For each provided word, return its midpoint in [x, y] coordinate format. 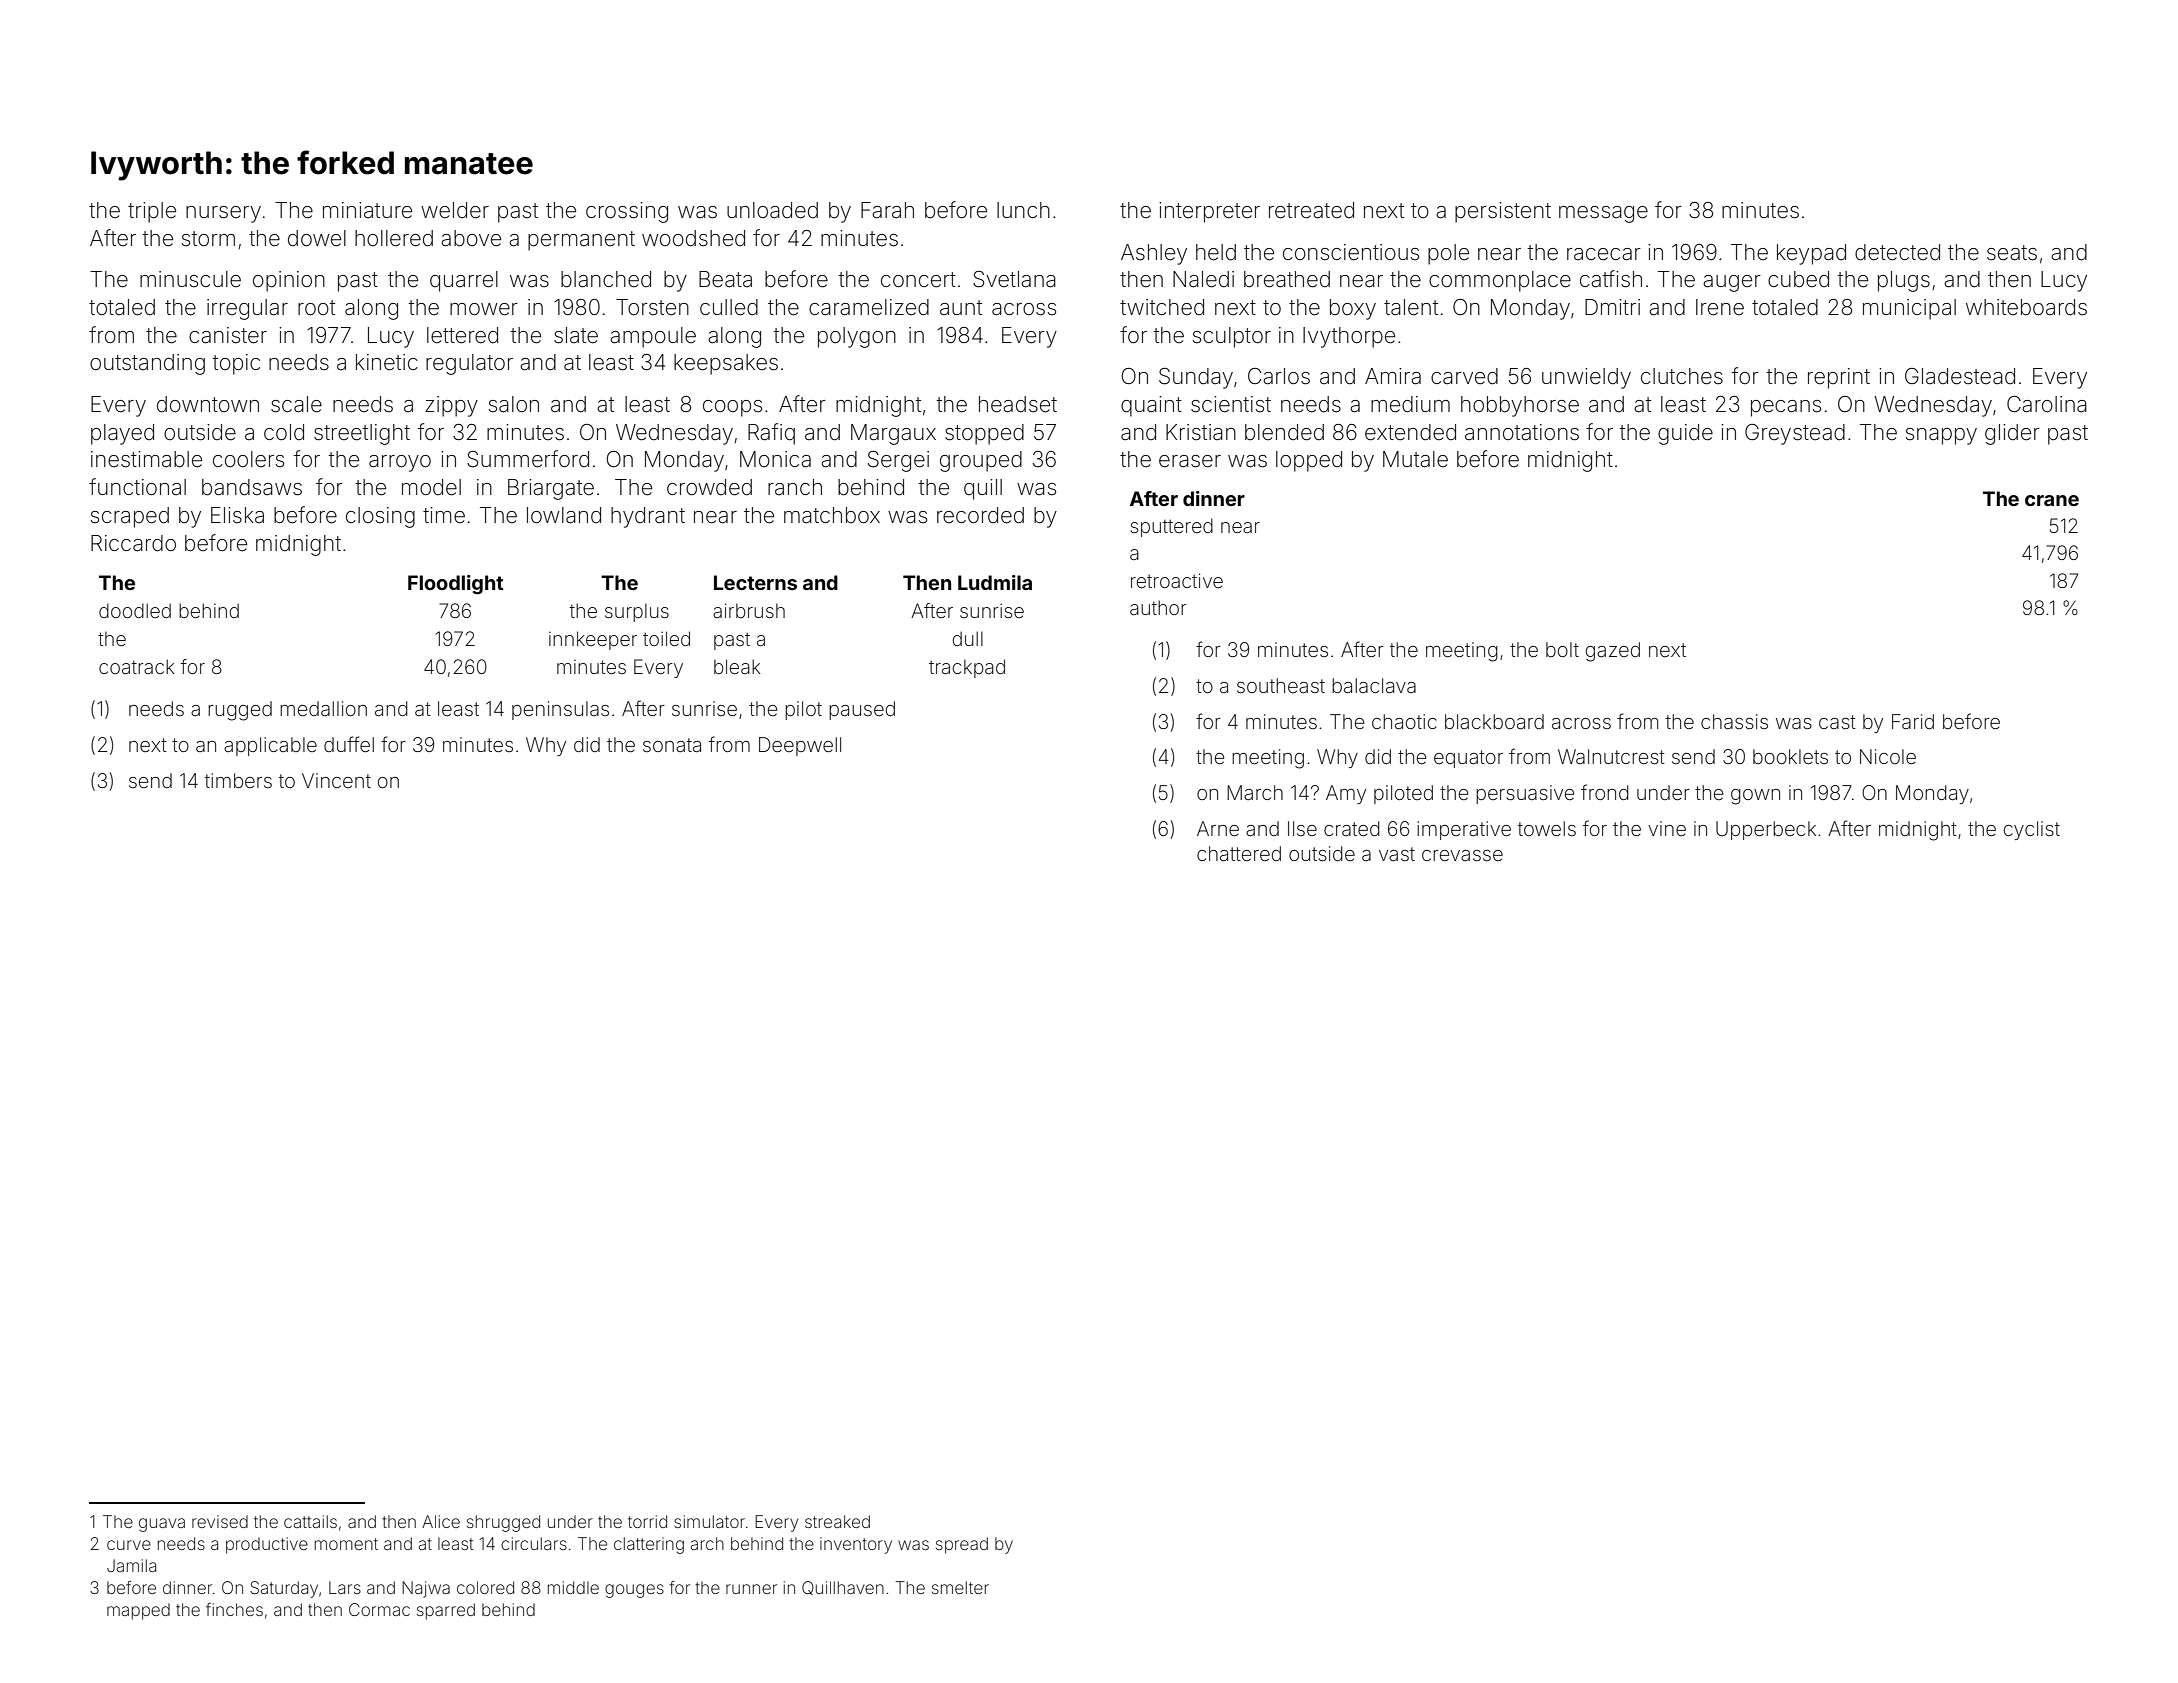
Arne [1218, 828]
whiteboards [2026, 307]
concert [918, 280]
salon [514, 404]
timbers [238, 780]
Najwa [426, 1589]
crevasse [1462, 855]
